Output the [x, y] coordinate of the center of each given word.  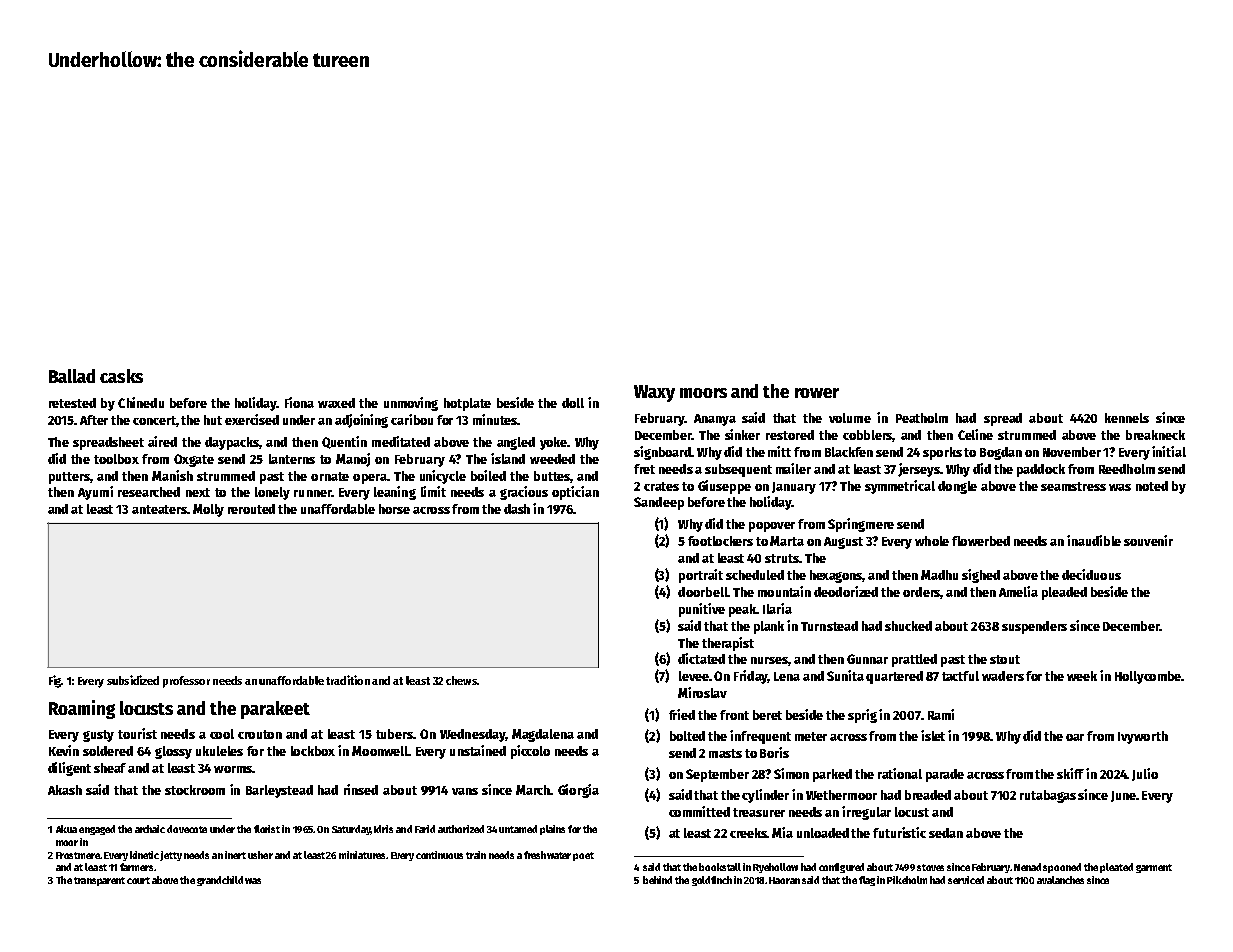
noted [1152, 486]
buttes [552, 476]
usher [260, 855]
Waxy [654, 393]
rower [817, 393]
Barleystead [279, 791]
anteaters [159, 509]
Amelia [1018, 591]
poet [583, 856]
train [476, 855]
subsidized [133, 680]
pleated [1116, 868]
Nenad [1027, 867]
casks [121, 376]
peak [742, 610]
